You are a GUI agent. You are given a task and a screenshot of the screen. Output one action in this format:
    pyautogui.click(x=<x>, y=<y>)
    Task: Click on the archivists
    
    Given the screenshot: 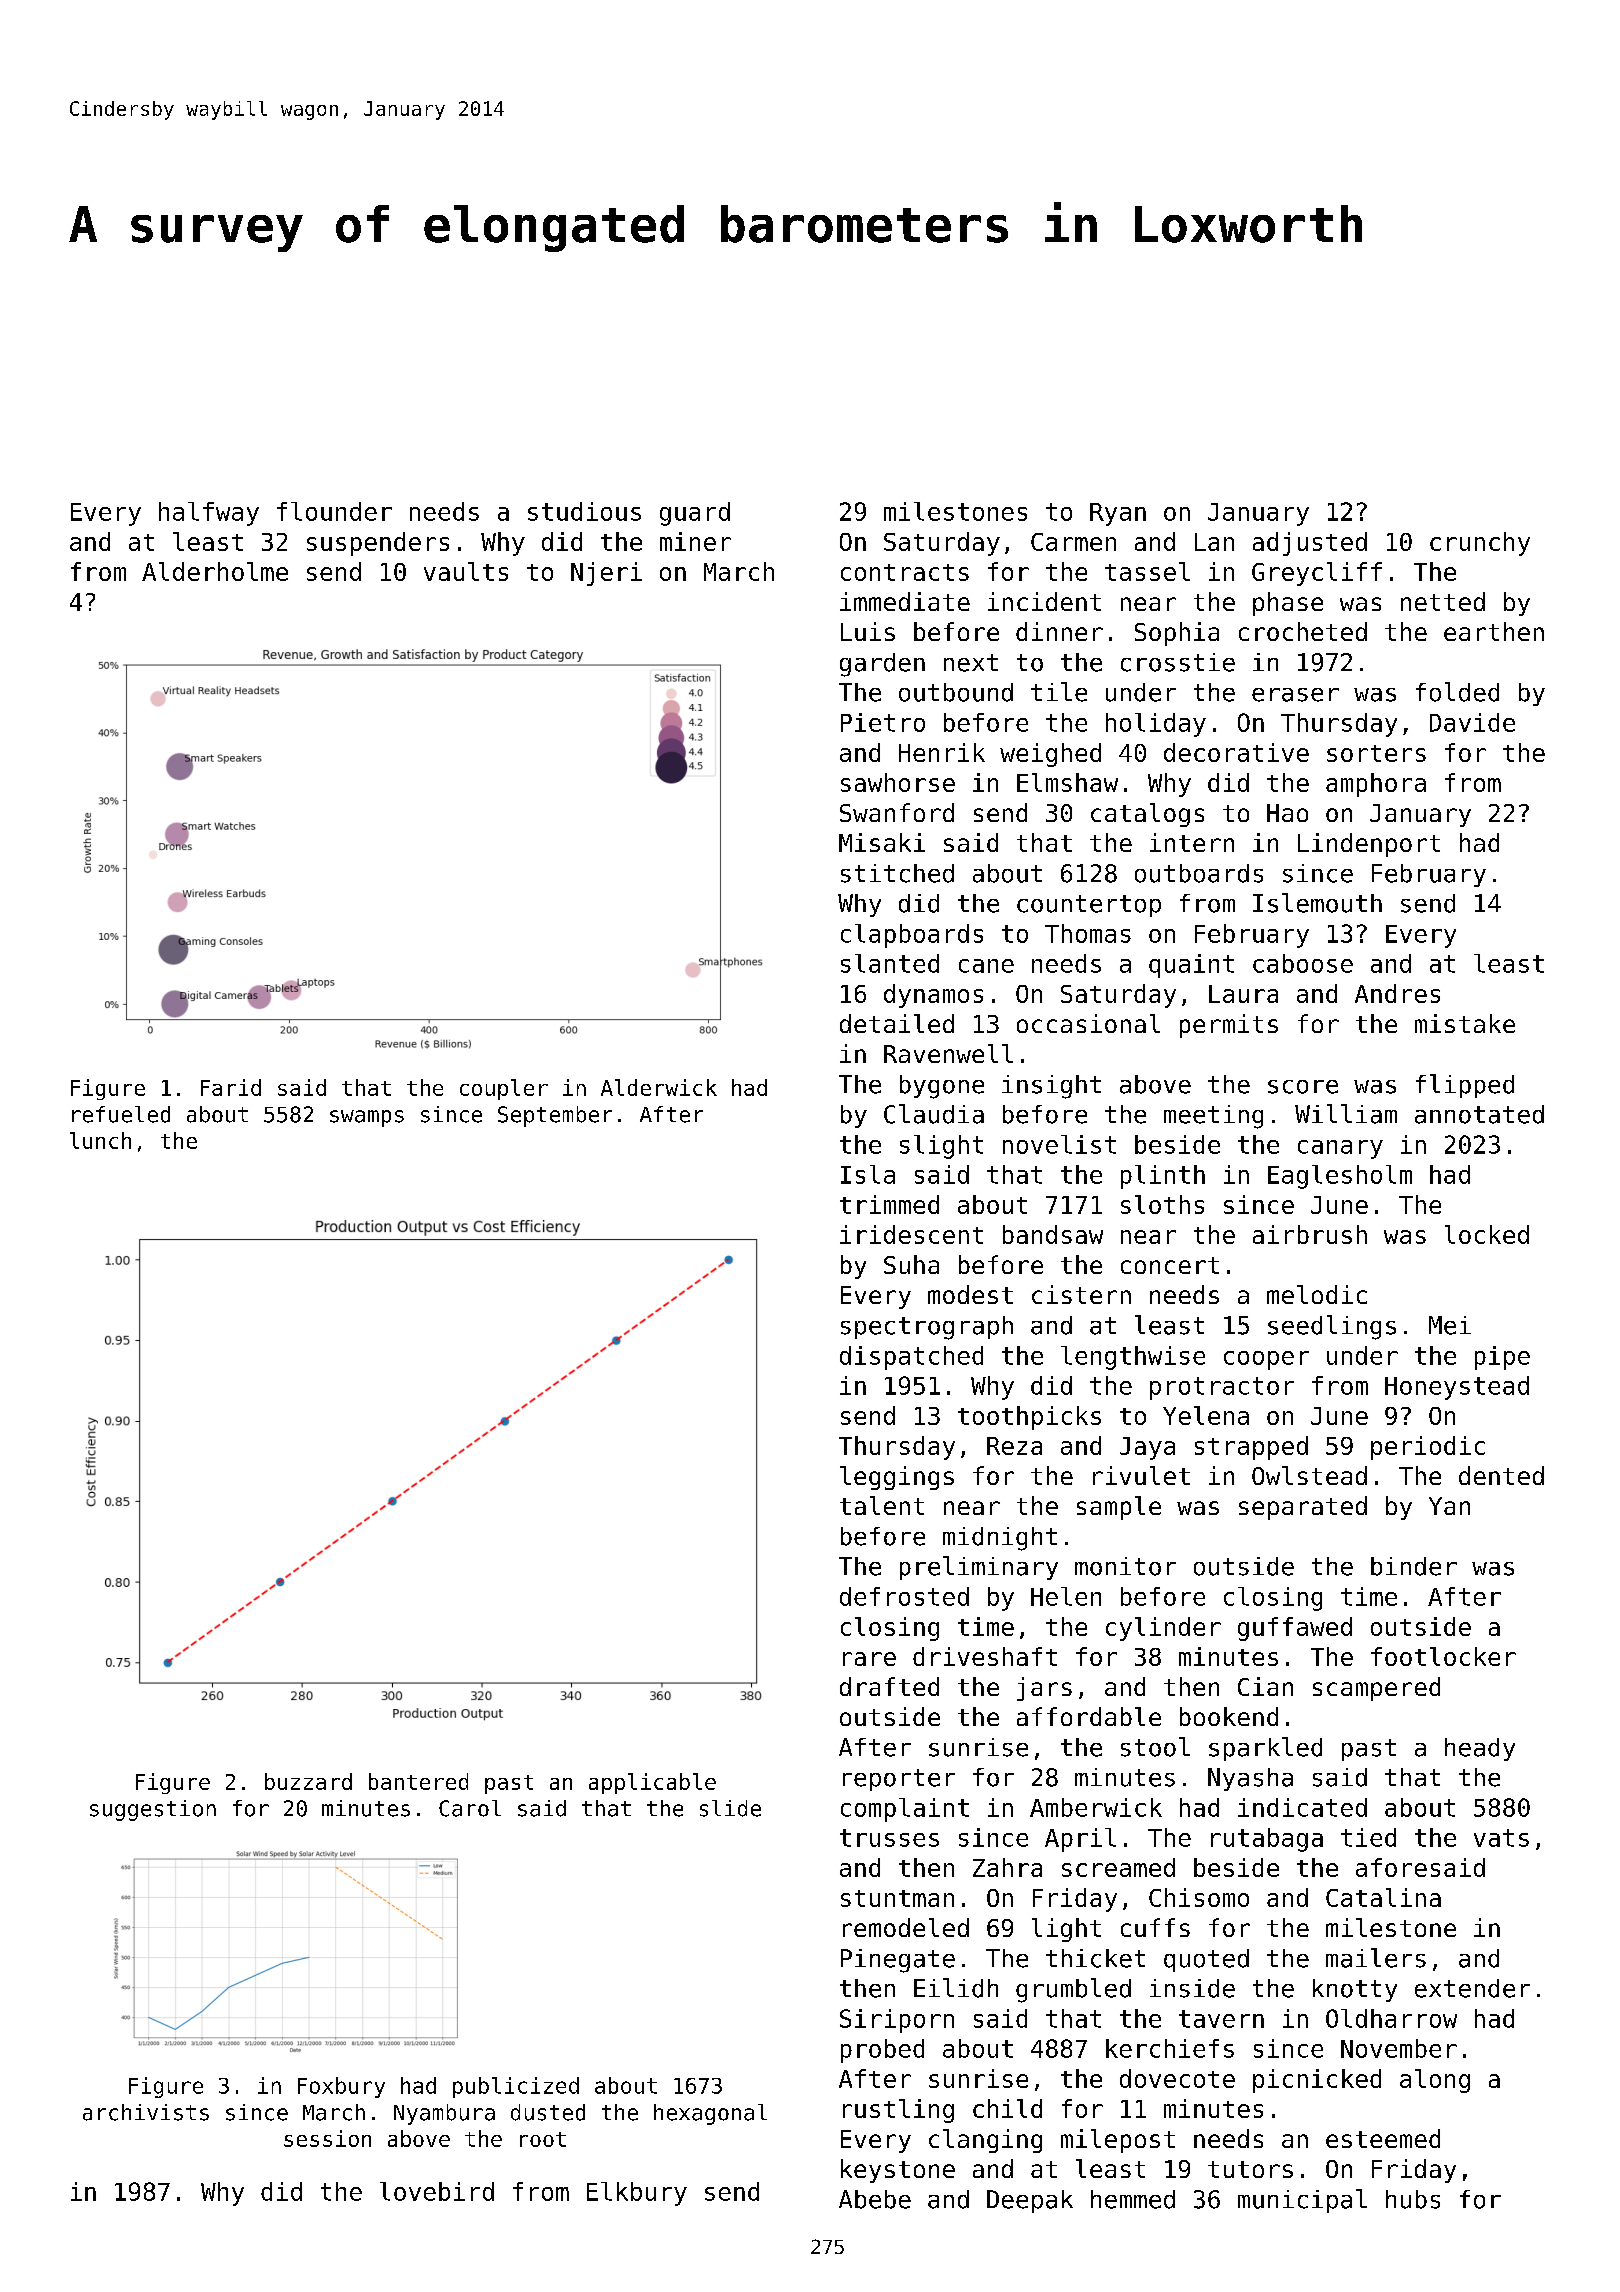 What is the action you would take?
    pyautogui.click(x=146, y=2112)
